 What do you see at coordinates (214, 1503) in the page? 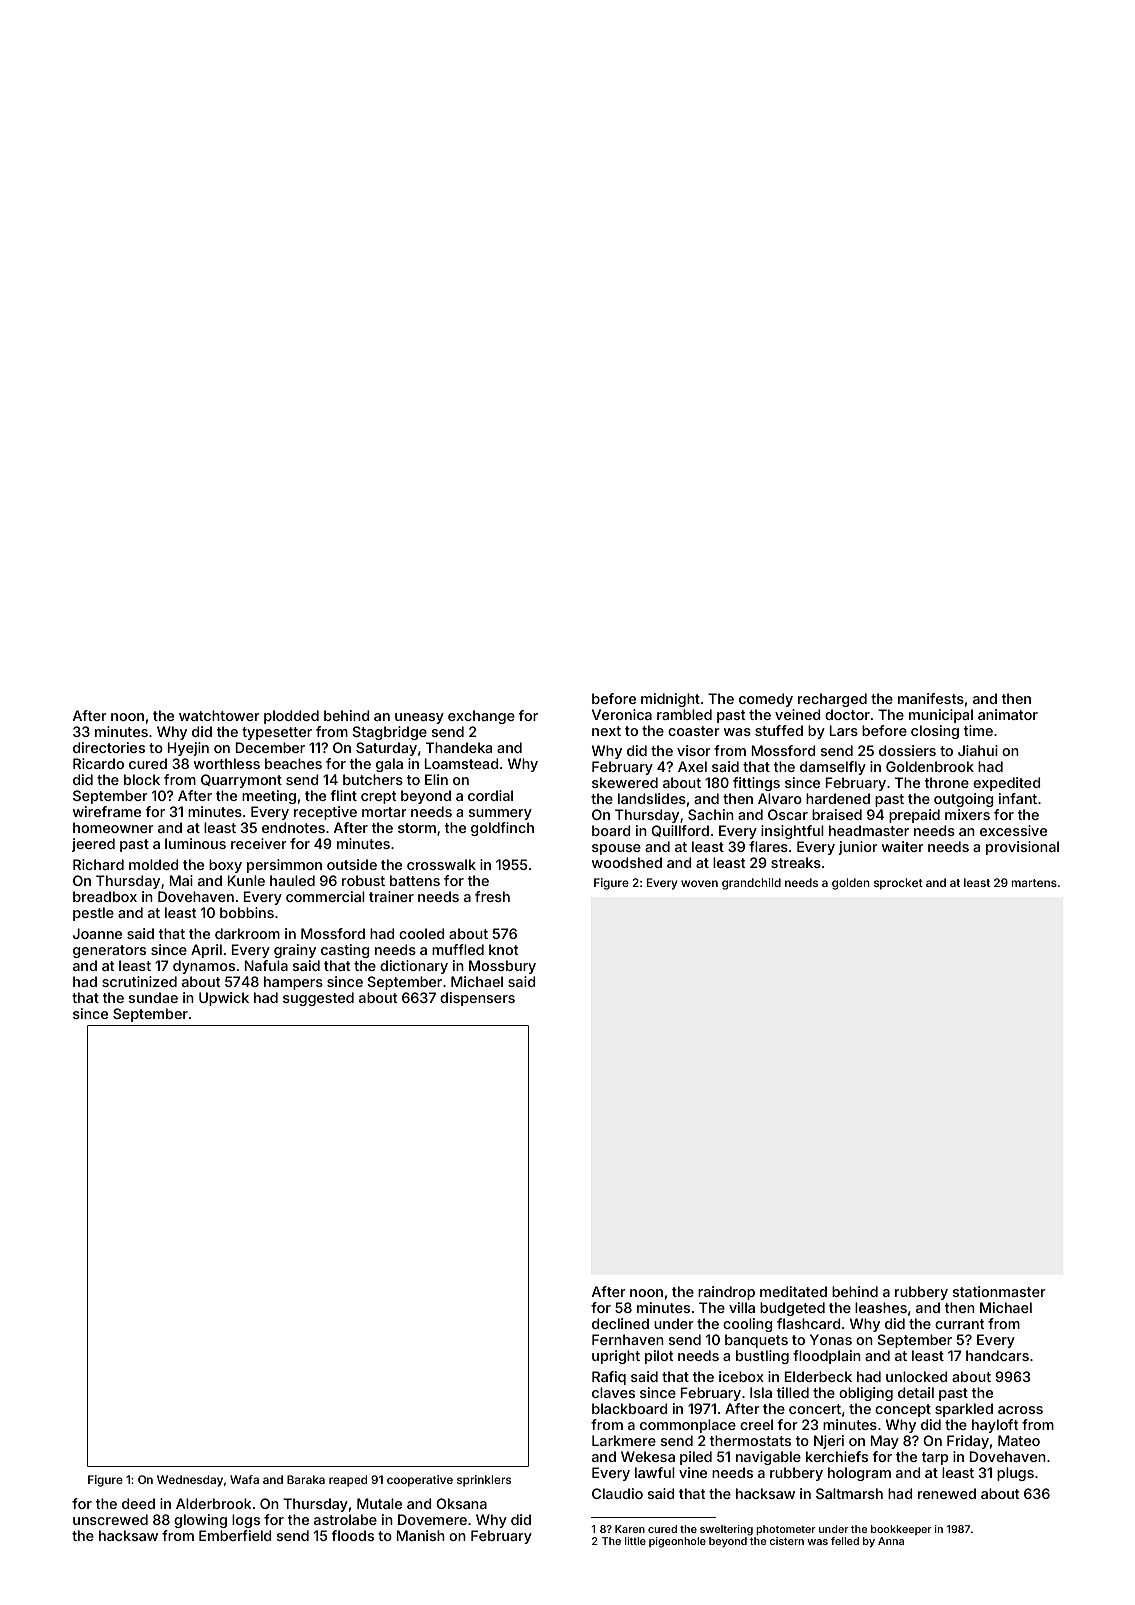
I see `Alderbrook` at bounding box center [214, 1503].
